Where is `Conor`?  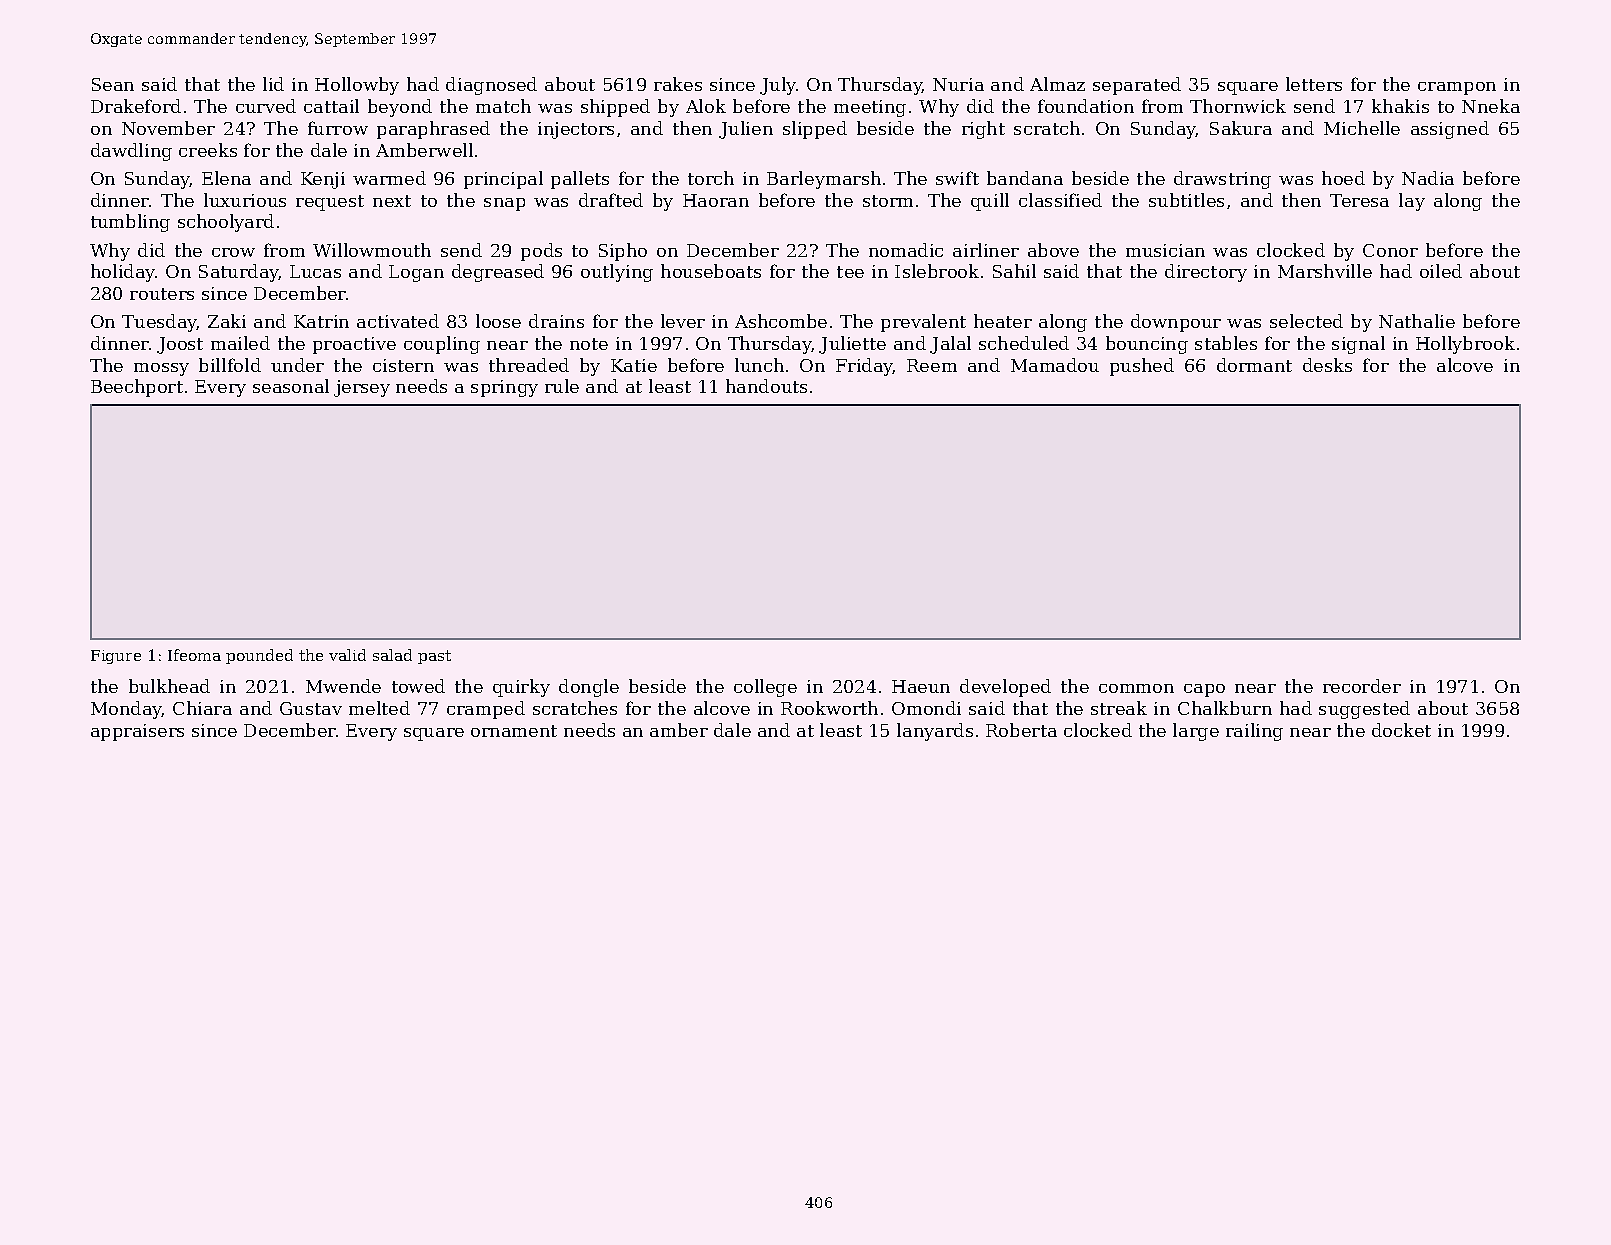 Conor is located at coordinates (1390, 250).
